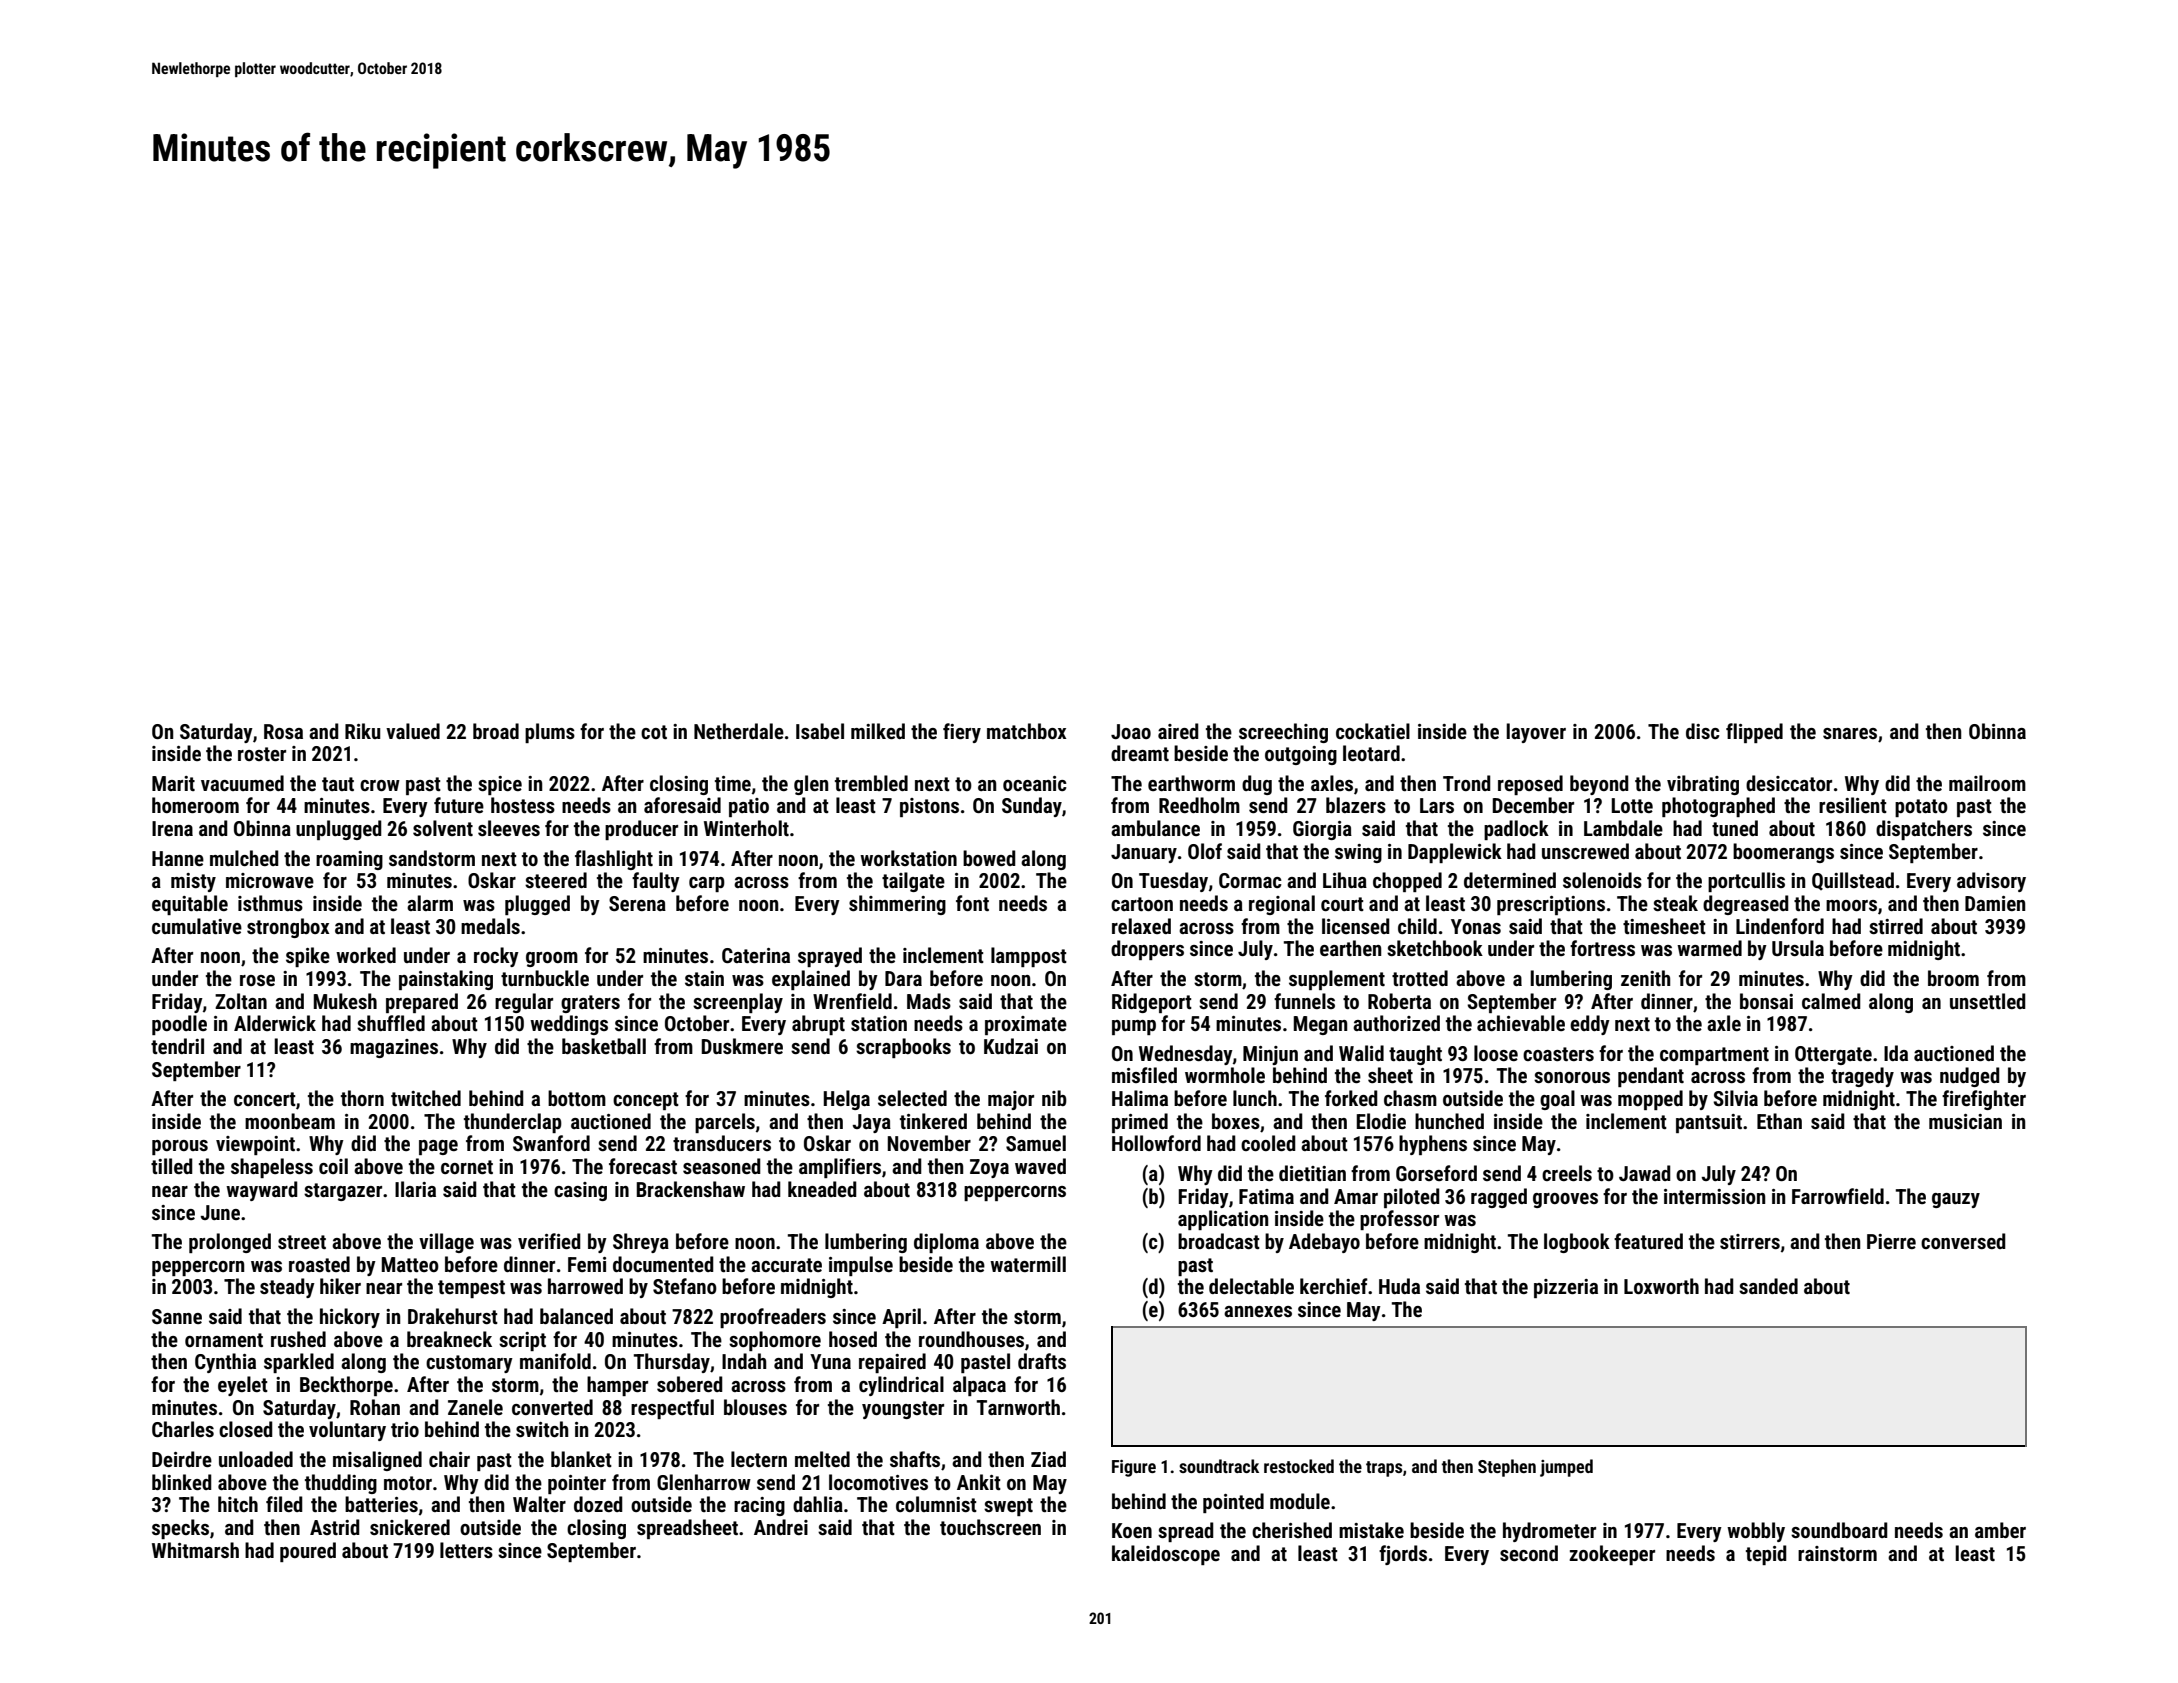 The height and width of the screenshot is (1683, 2178). What do you see at coordinates (1223, 1220) in the screenshot?
I see `application` at bounding box center [1223, 1220].
